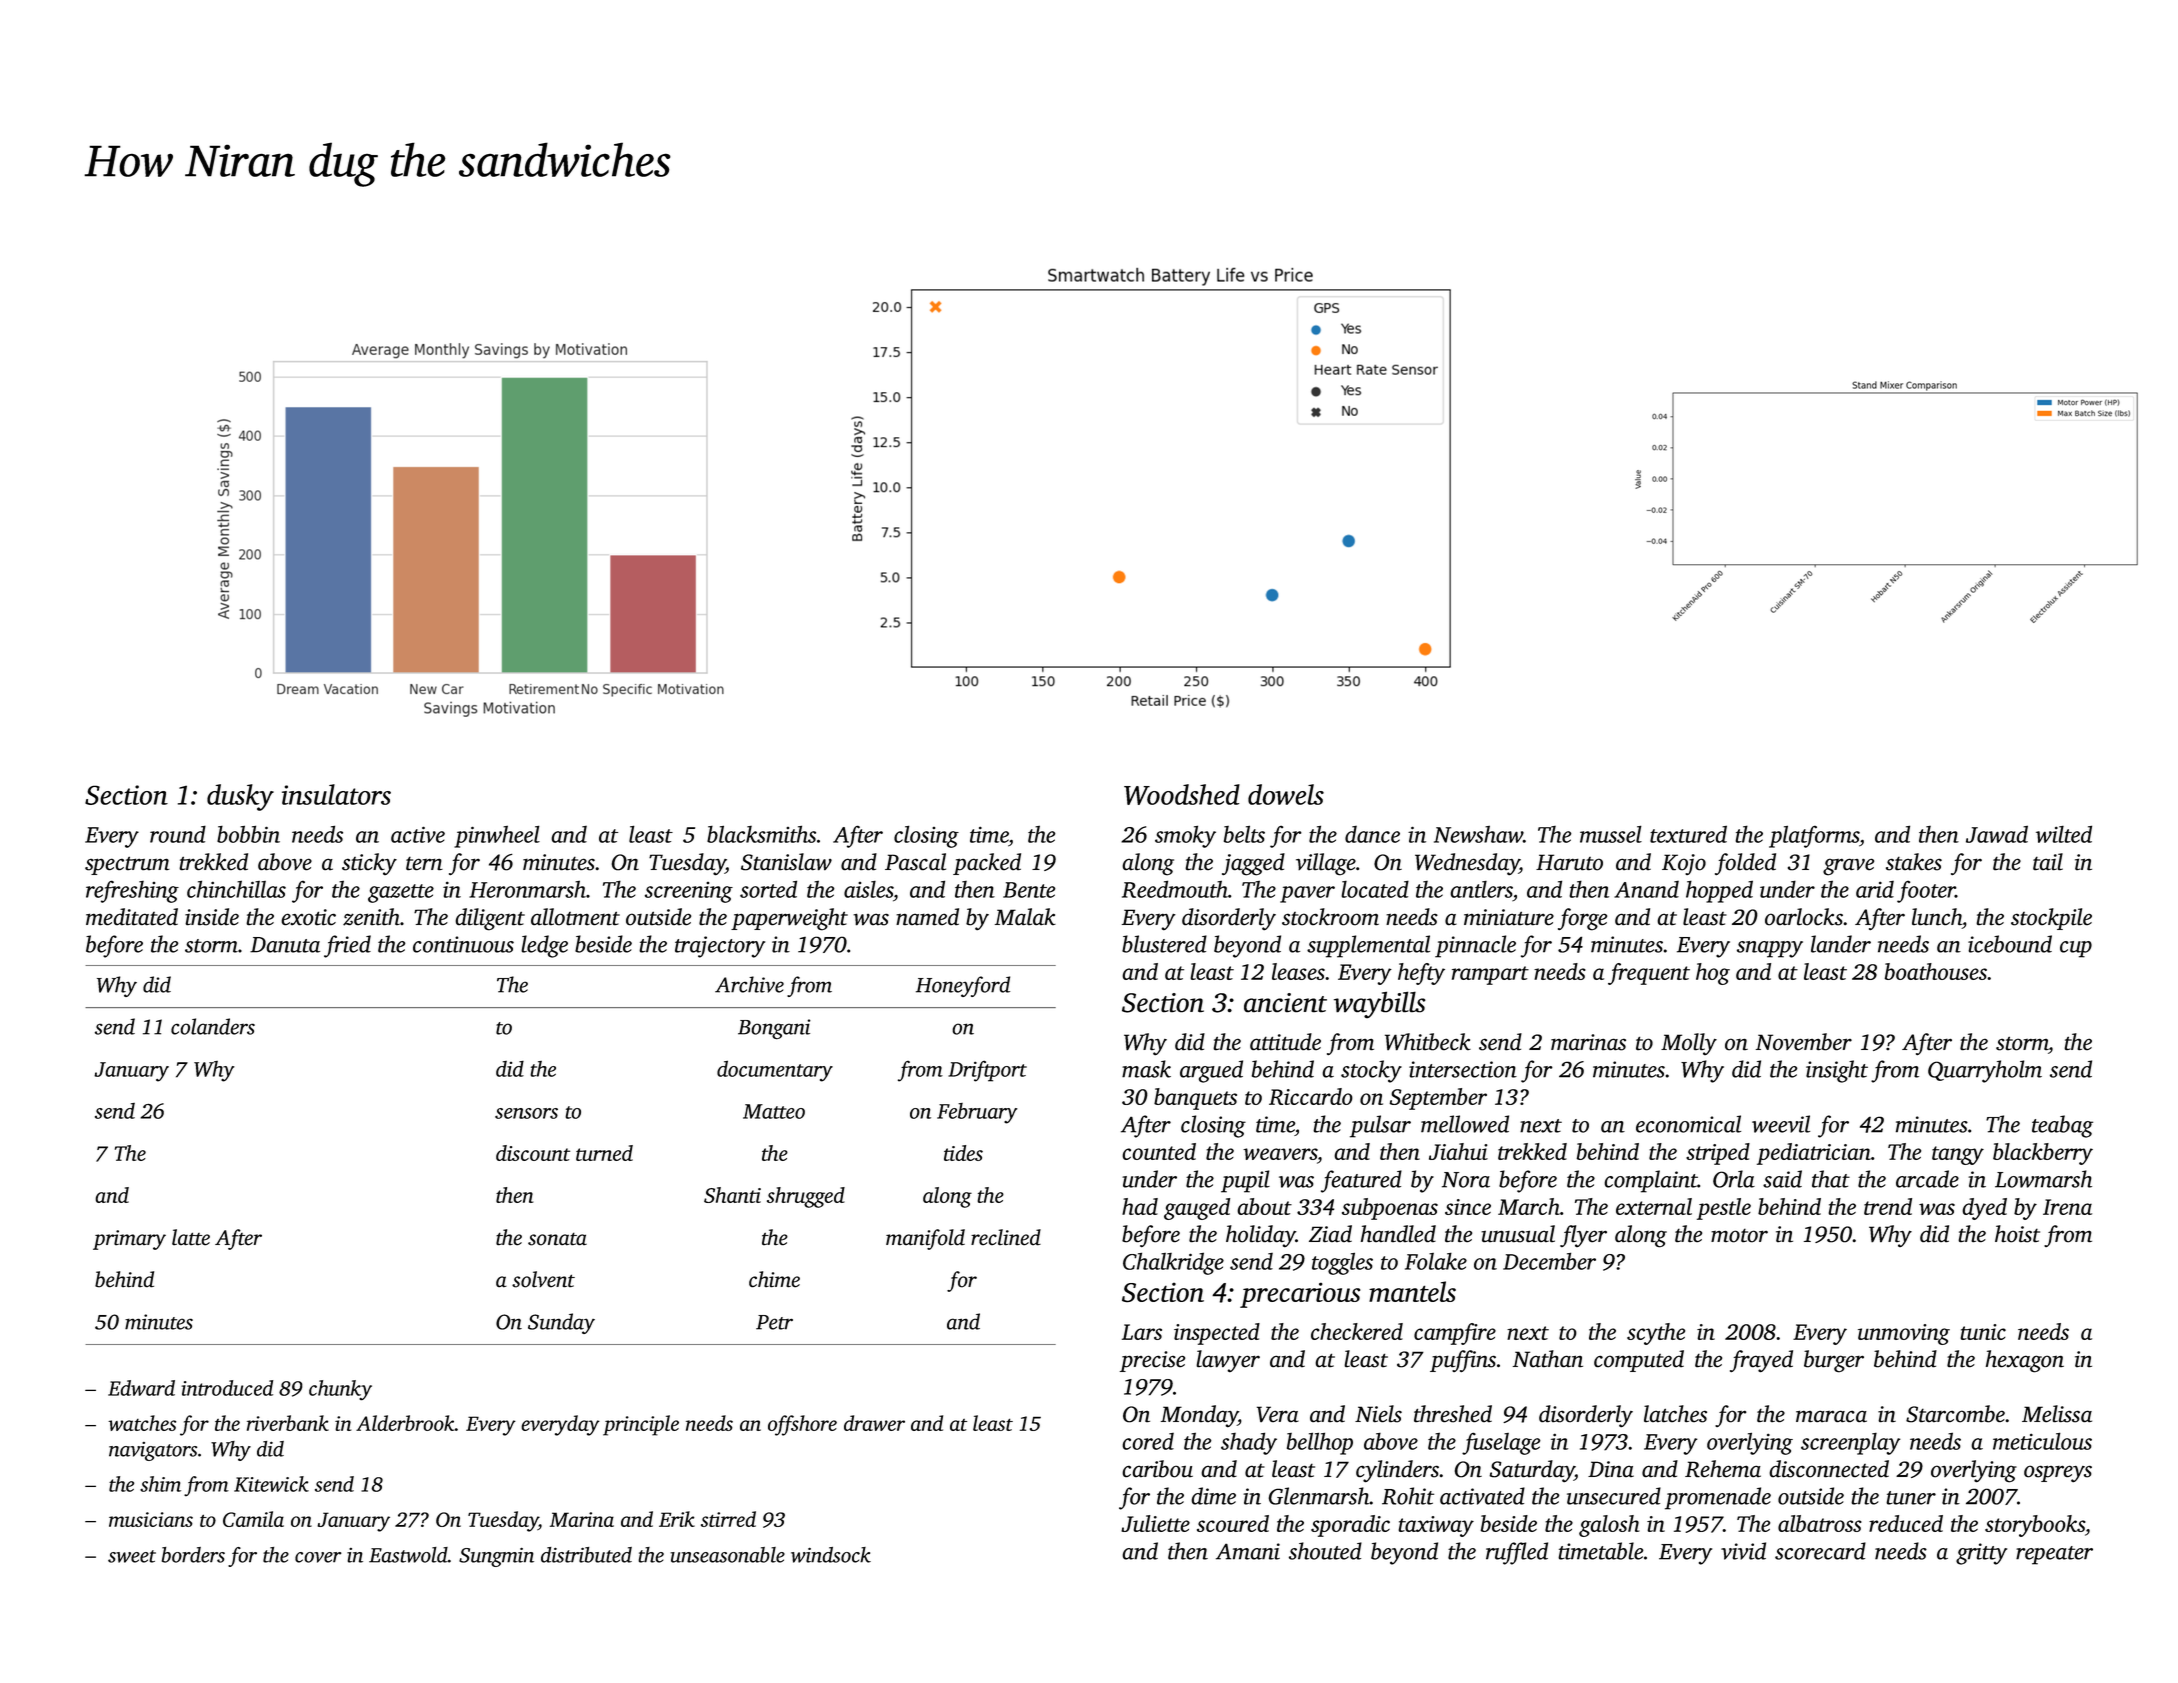 The height and width of the page is (1683, 2178). I want to click on trend, so click(1888, 1206).
